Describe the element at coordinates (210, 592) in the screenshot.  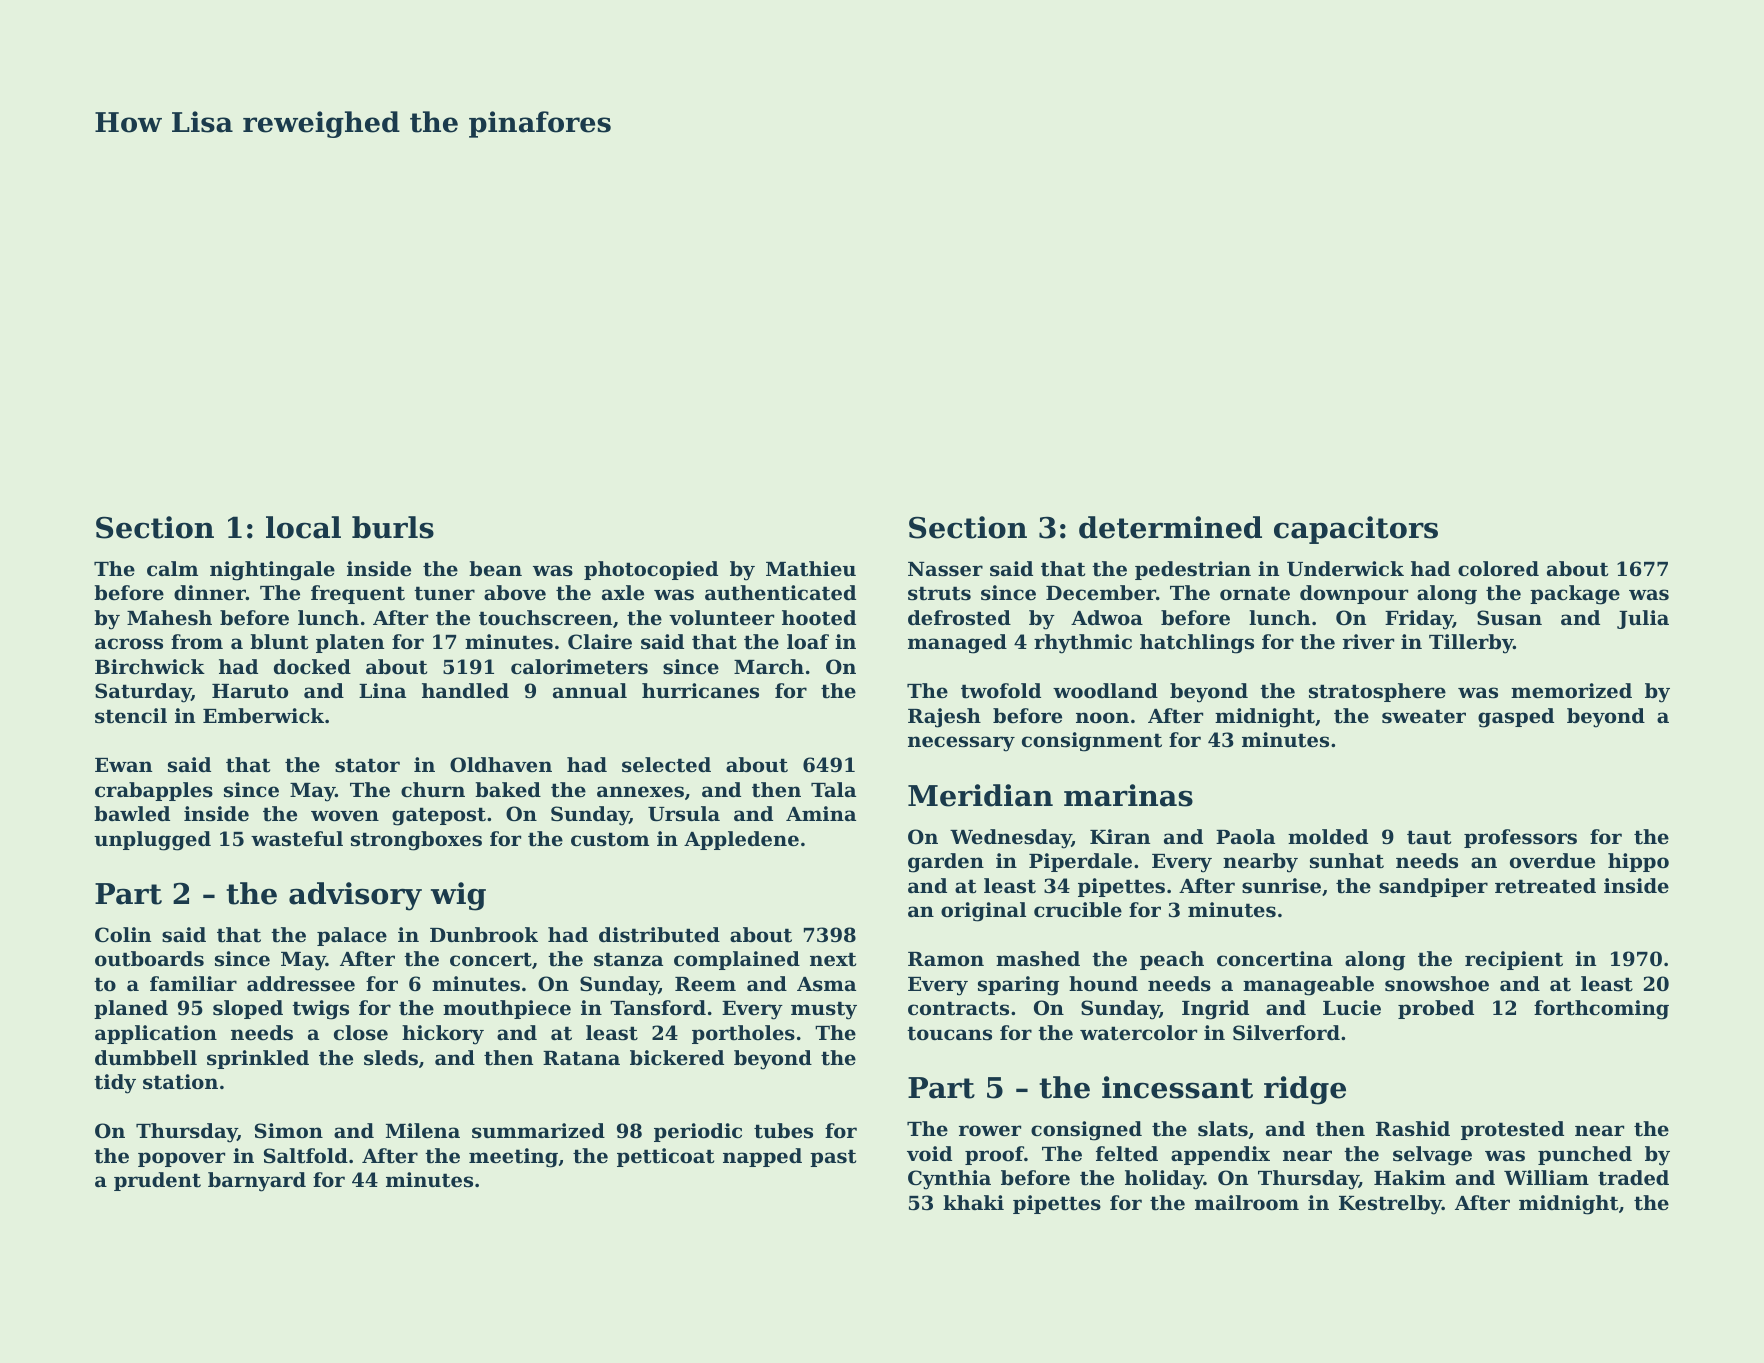
I see `dinner` at that location.
